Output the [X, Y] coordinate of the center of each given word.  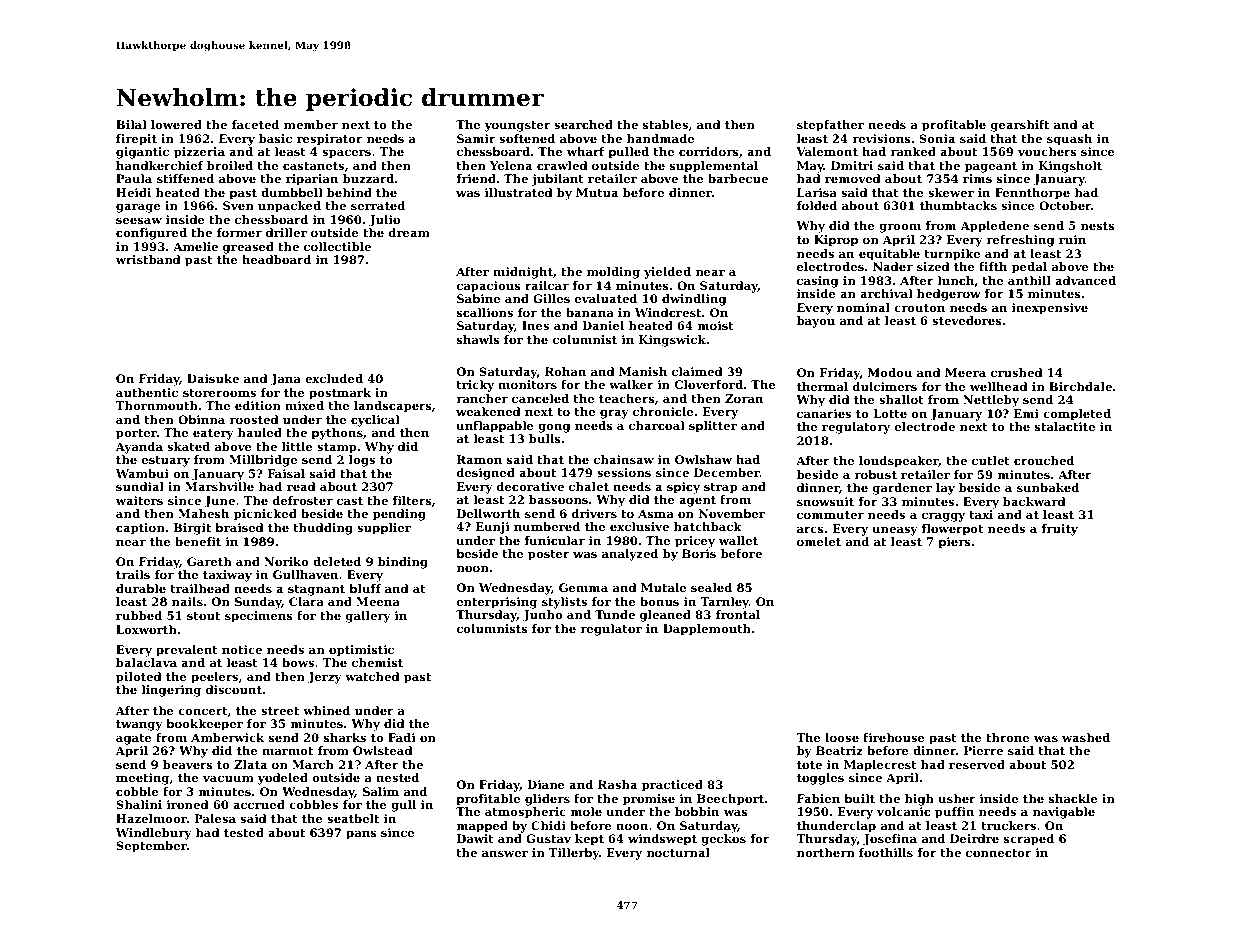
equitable [889, 255]
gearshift [1020, 126]
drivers [594, 513]
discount [234, 689]
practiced [672, 786]
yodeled [282, 779]
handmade [660, 138]
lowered [176, 124]
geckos [723, 840]
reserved [977, 764]
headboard [276, 259]
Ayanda [139, 448]
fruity [1059, 530]
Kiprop [836, 241]
